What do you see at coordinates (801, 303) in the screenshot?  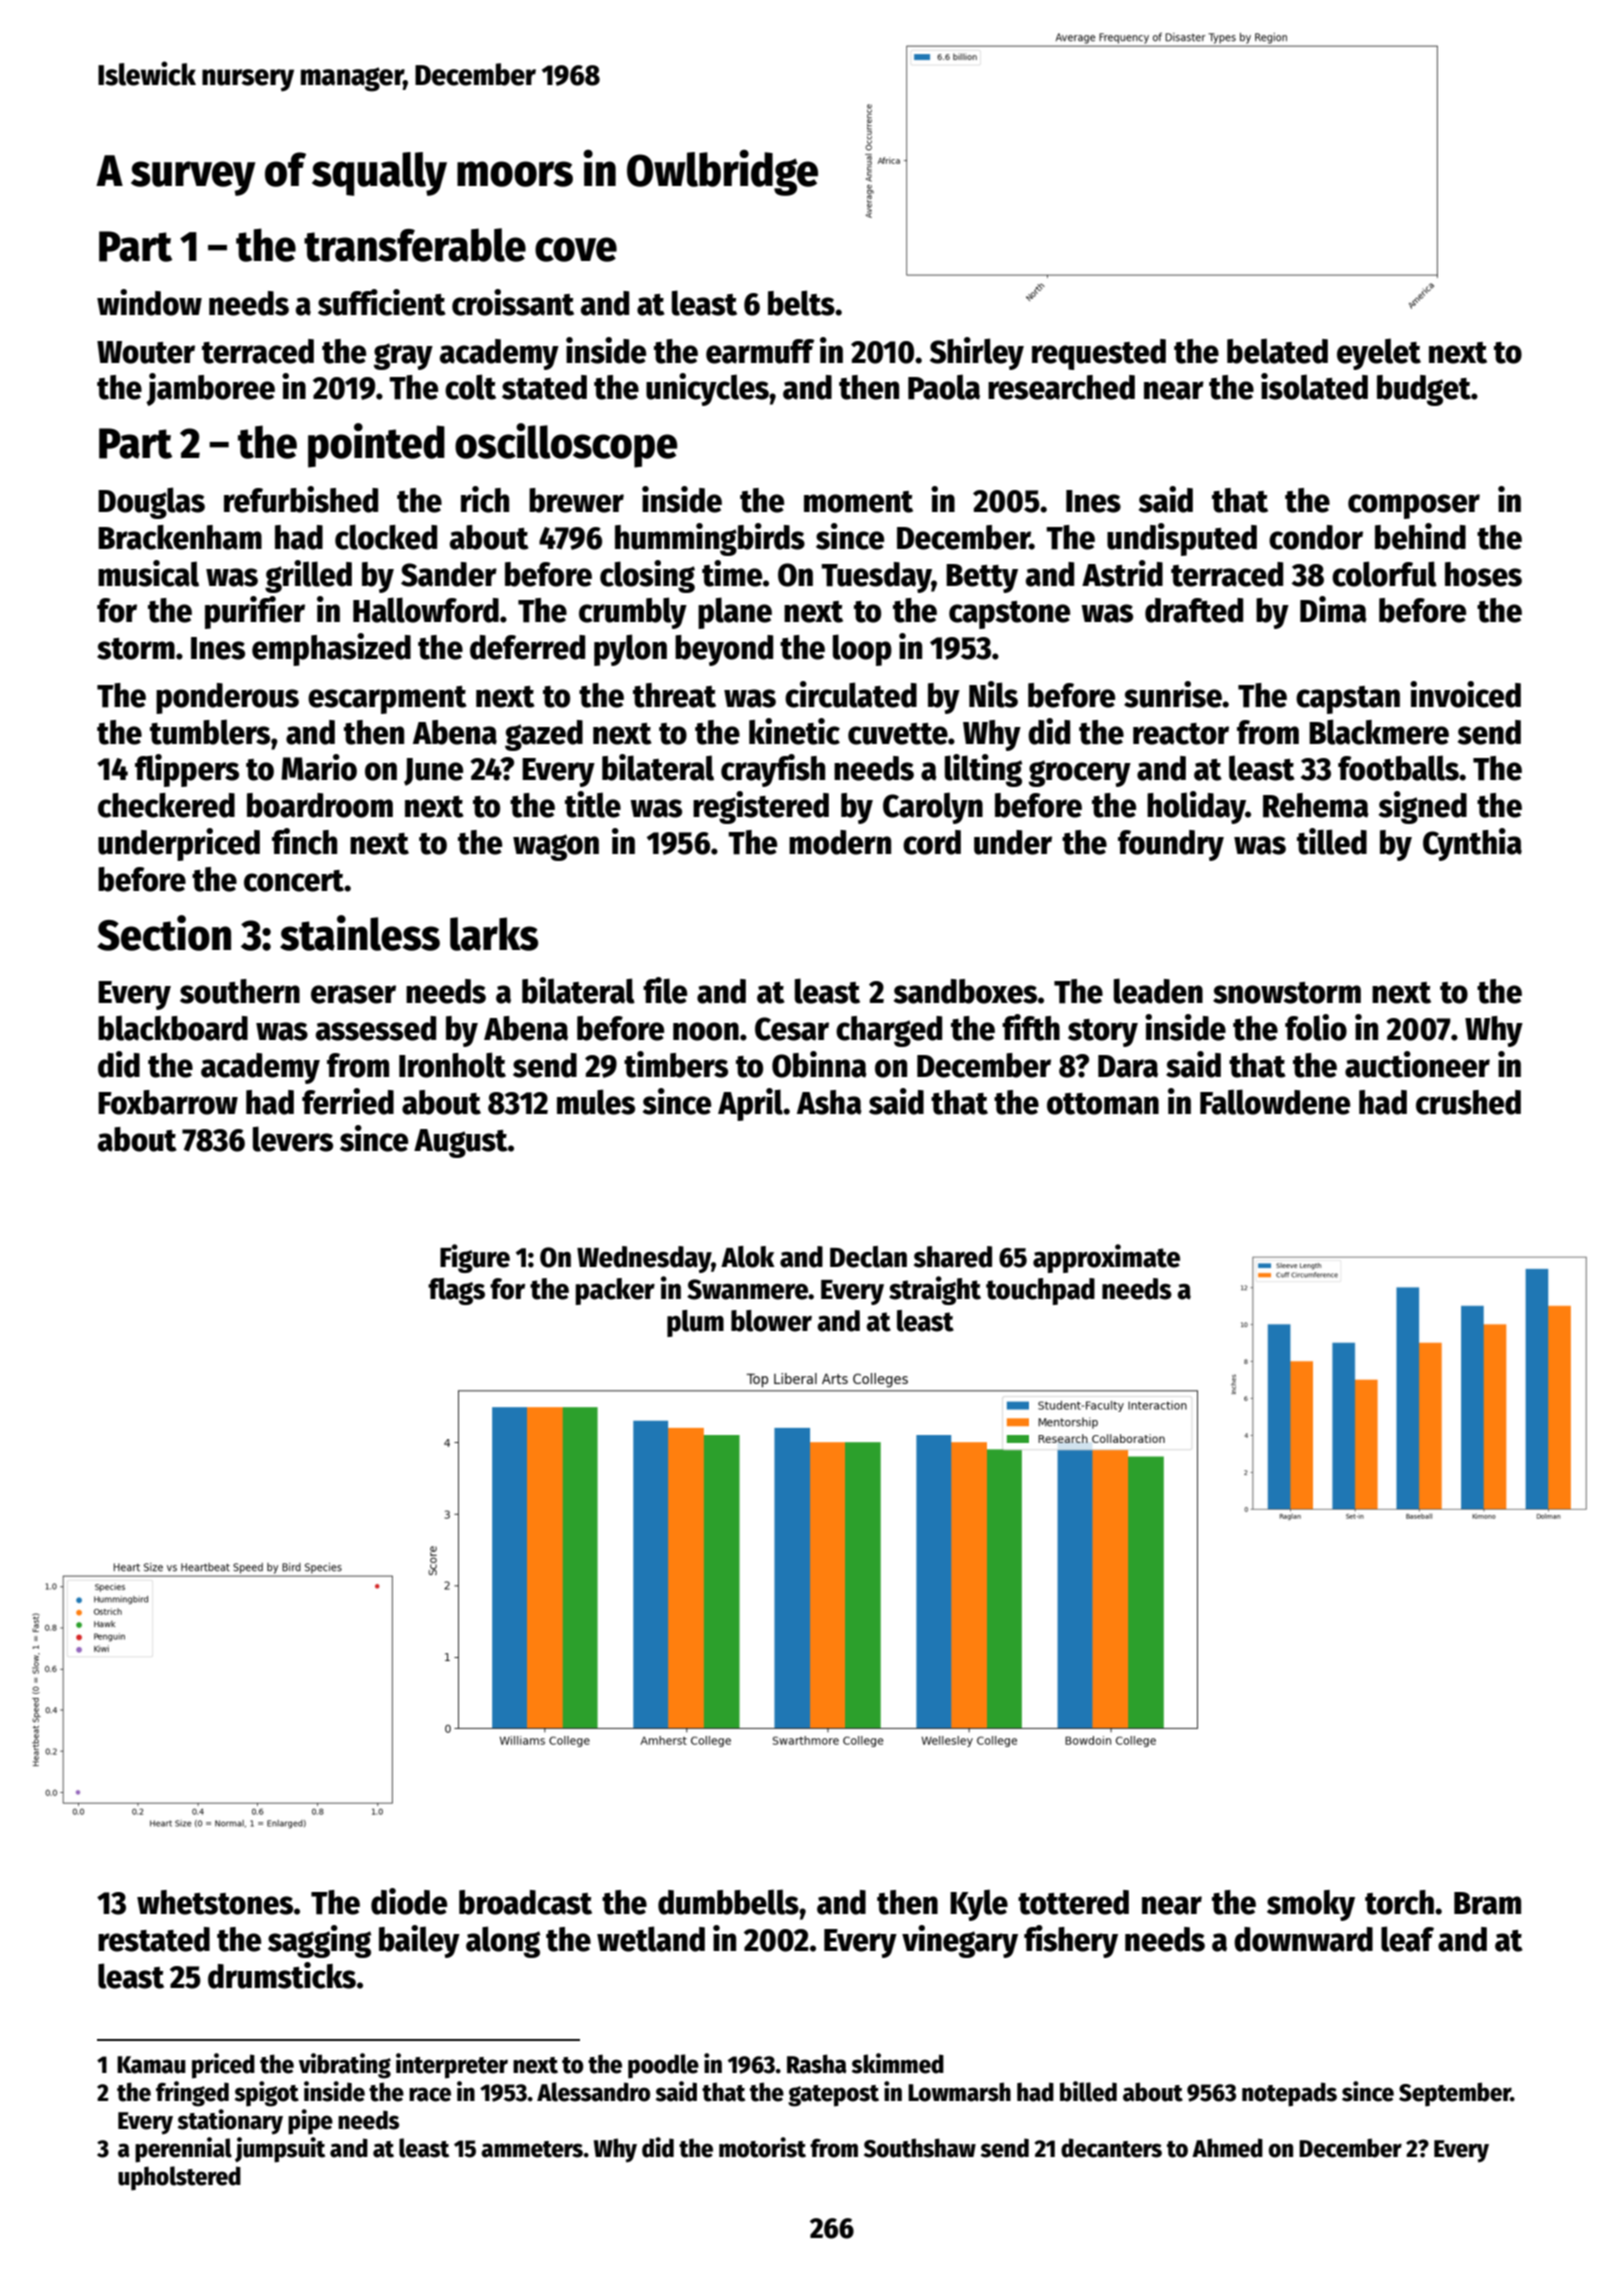 I see `belts` at bounding box center [801, 303].
